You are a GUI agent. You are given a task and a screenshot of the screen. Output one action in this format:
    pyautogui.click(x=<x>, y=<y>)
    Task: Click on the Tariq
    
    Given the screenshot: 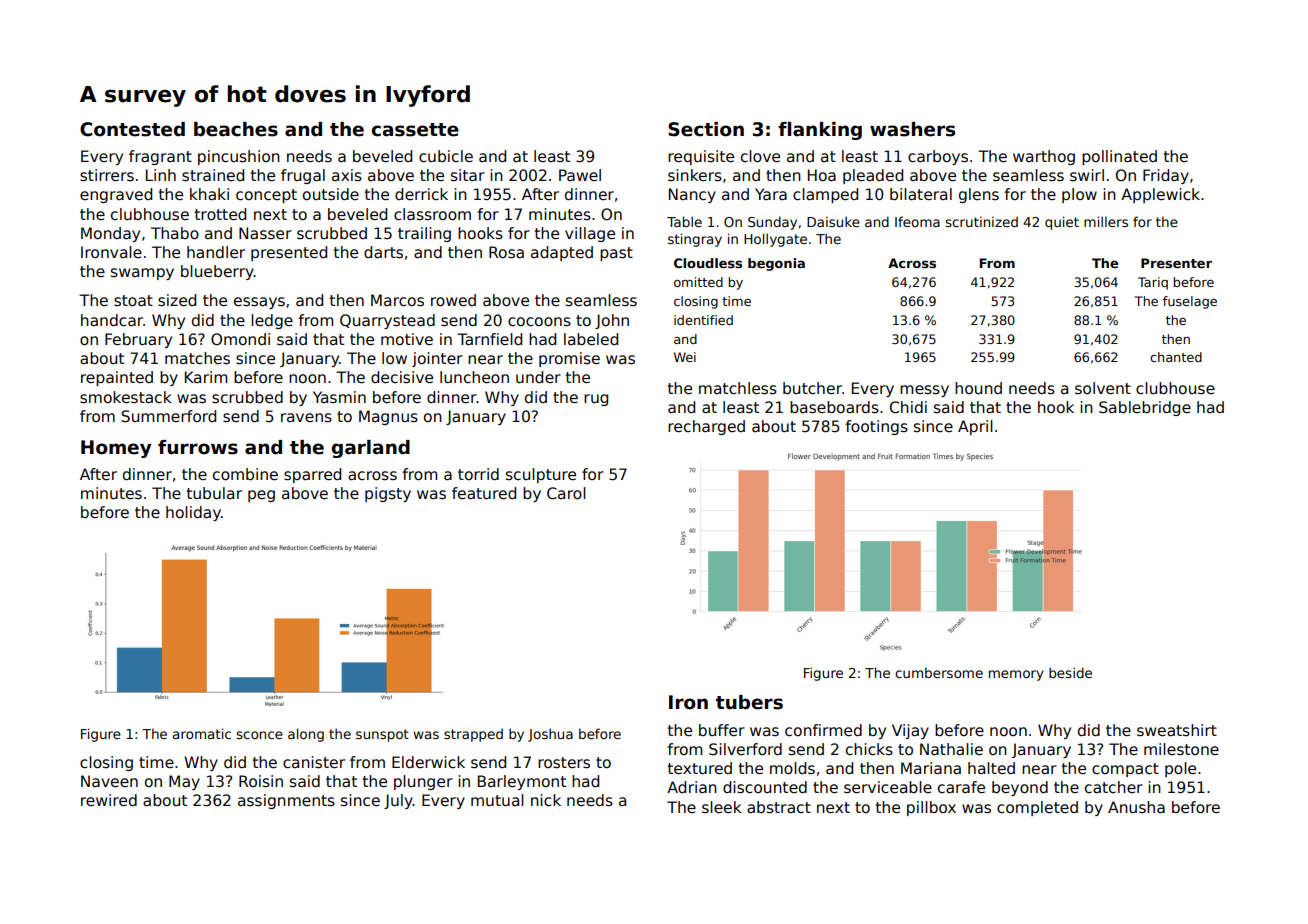 What is the action you would take?
    pyautogui.click(x=1153, y=283)
